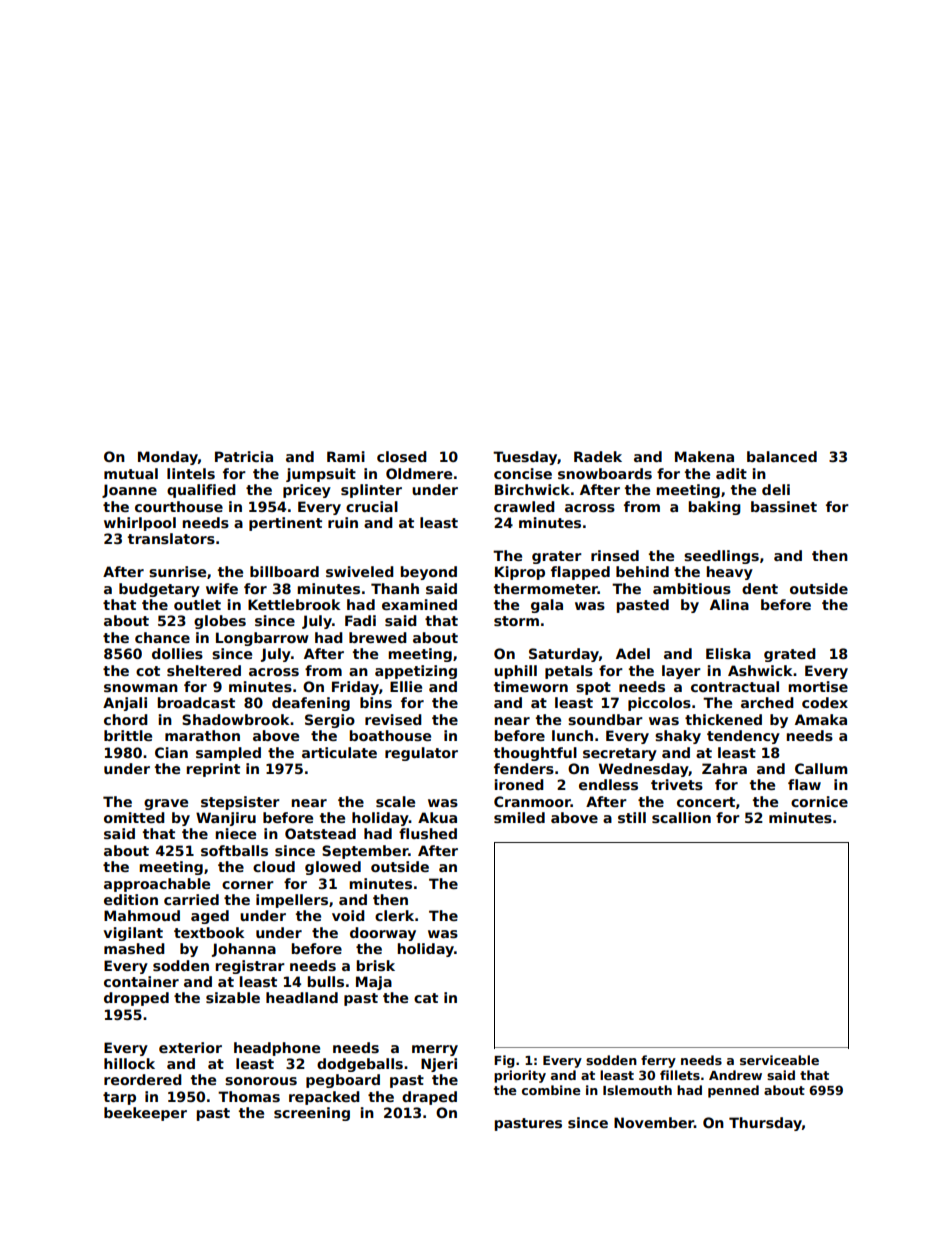  What do you see at coordinates (765, 1124) in the screenshot?
I see `Thursday` at bounding box center [765, 1124].
